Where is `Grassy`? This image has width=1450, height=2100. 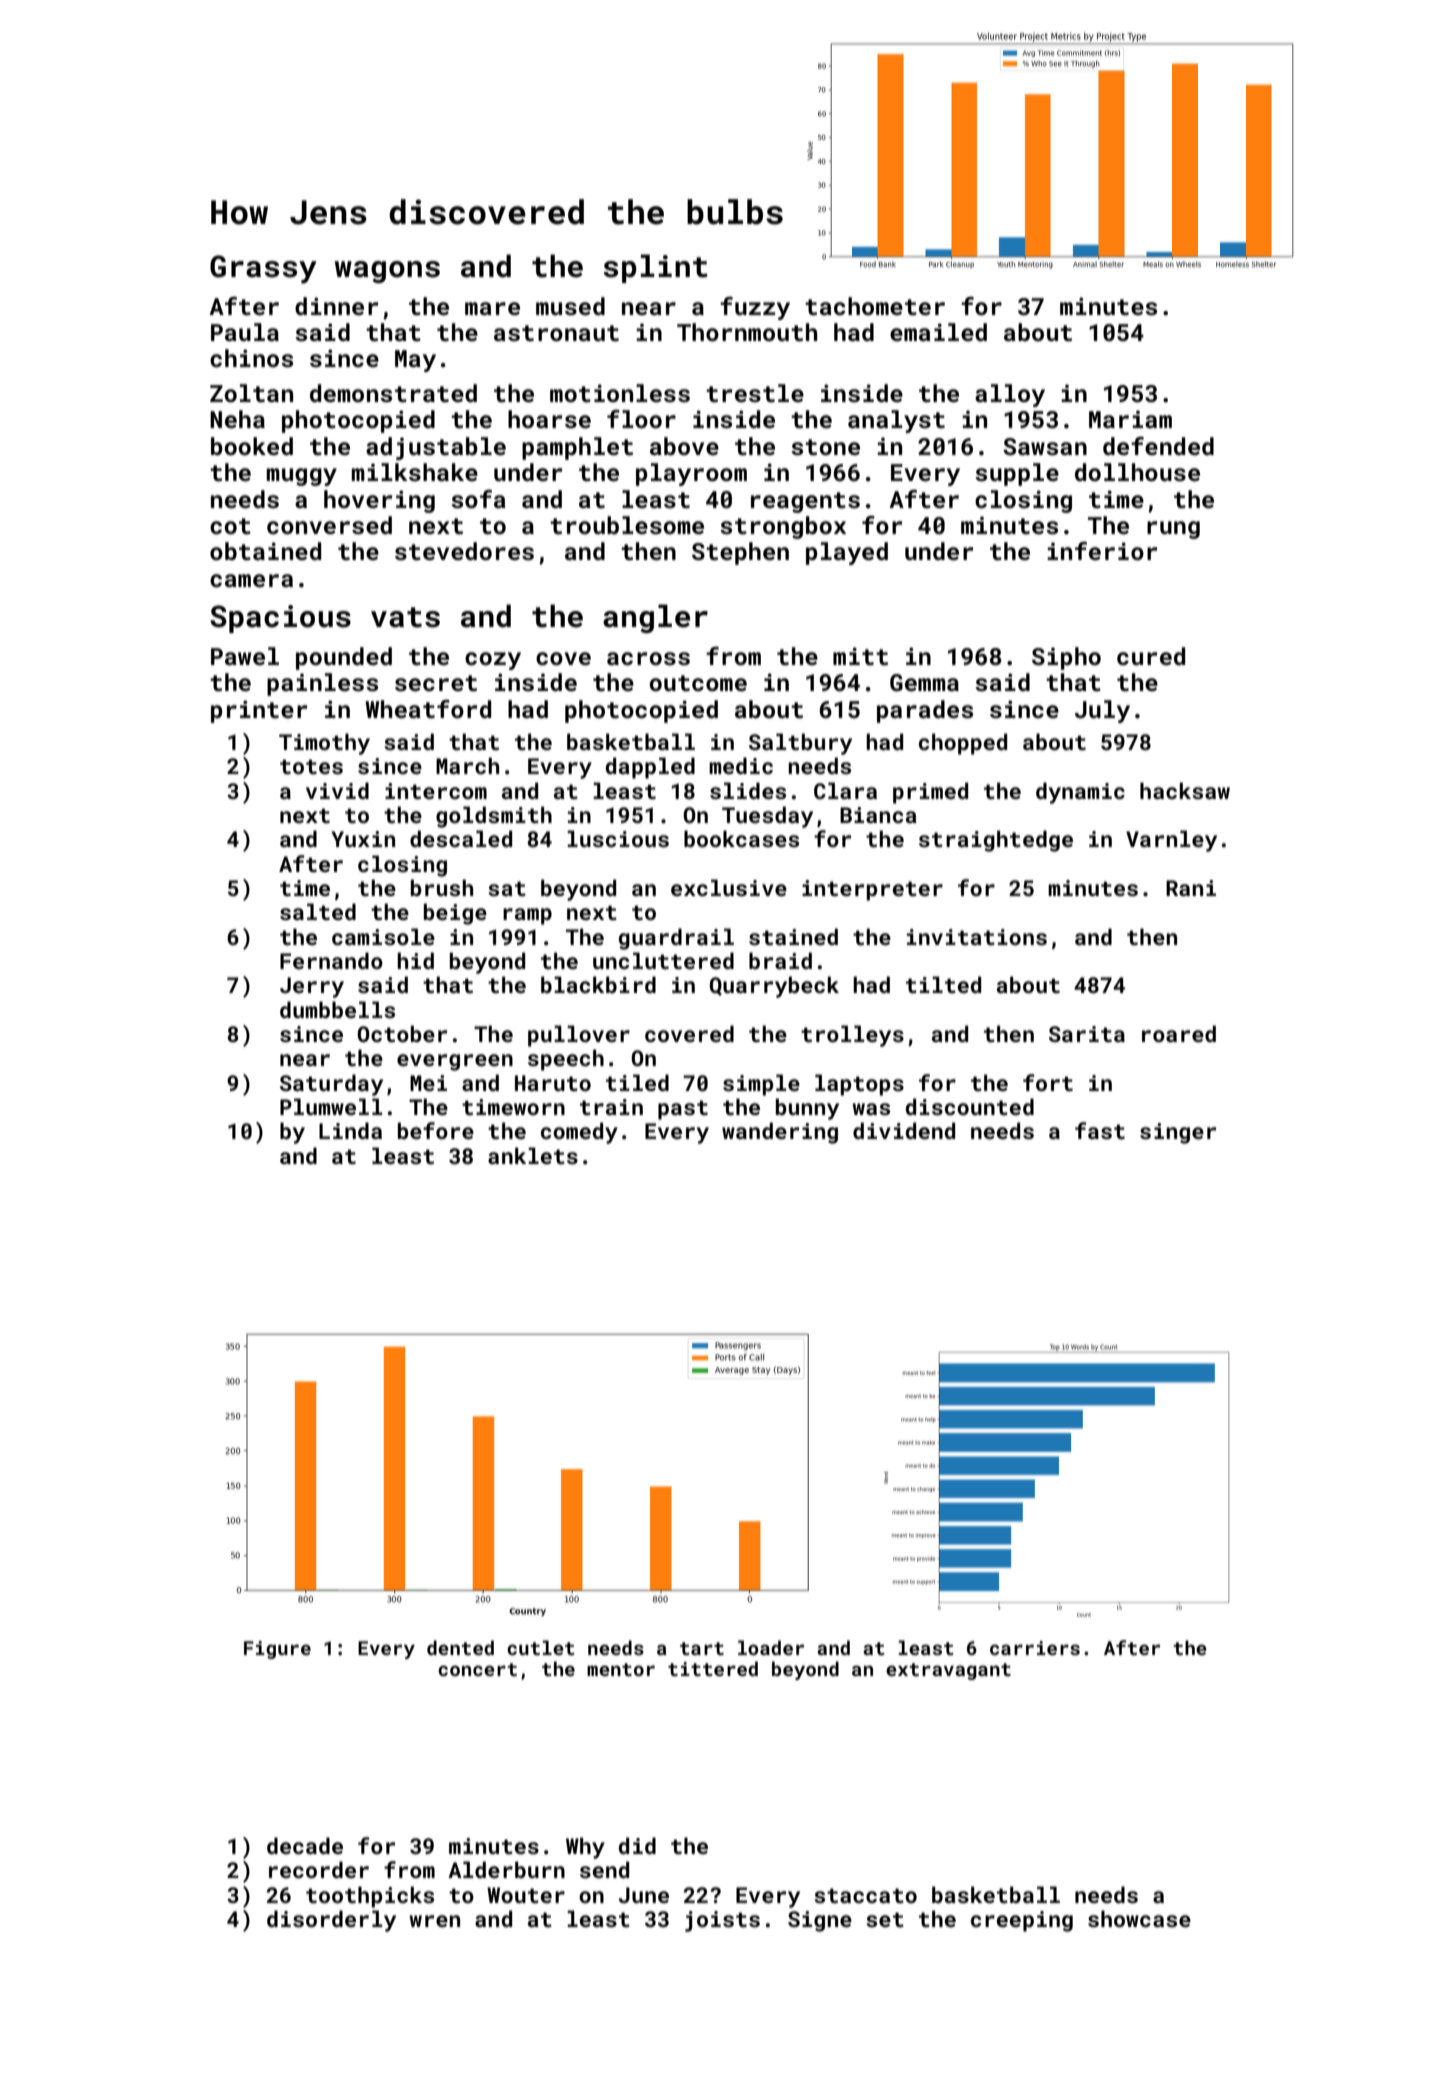
Grassy is located at coordinates (263, 269).
